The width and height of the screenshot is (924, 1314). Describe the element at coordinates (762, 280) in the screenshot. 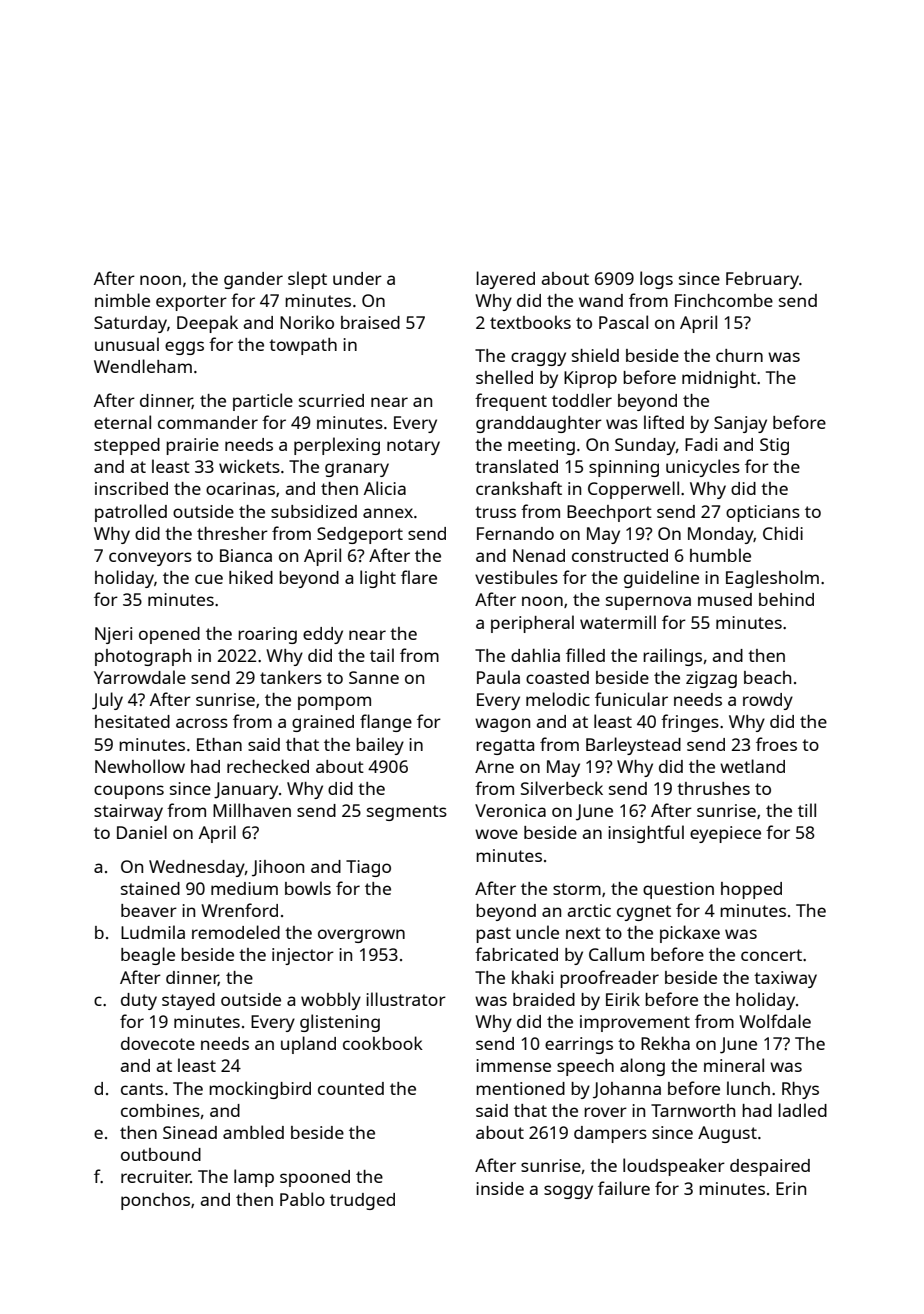

I see `February` at that location.
